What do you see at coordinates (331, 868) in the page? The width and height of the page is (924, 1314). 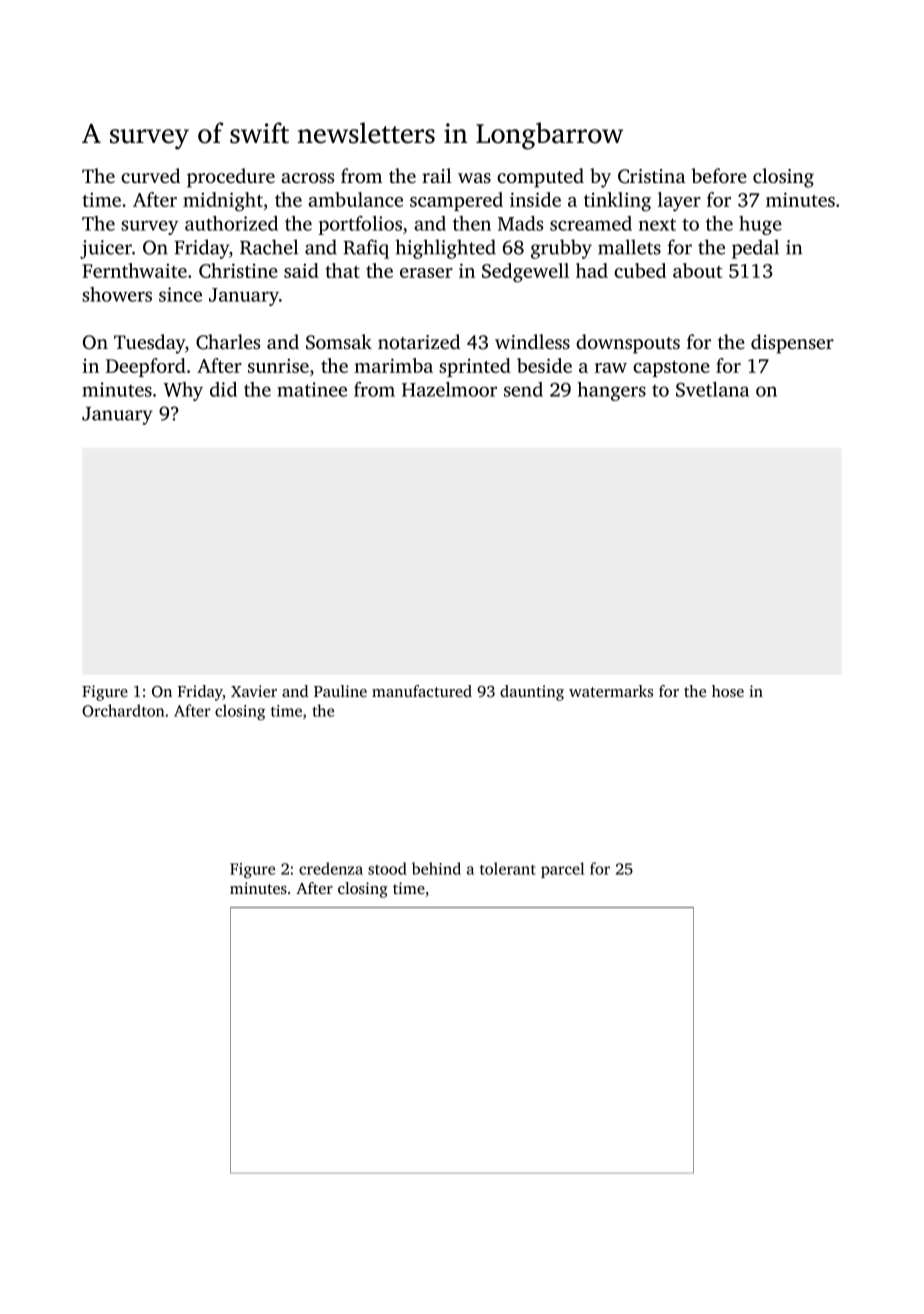 I see `credenza` at bounding box center [331, 868].
